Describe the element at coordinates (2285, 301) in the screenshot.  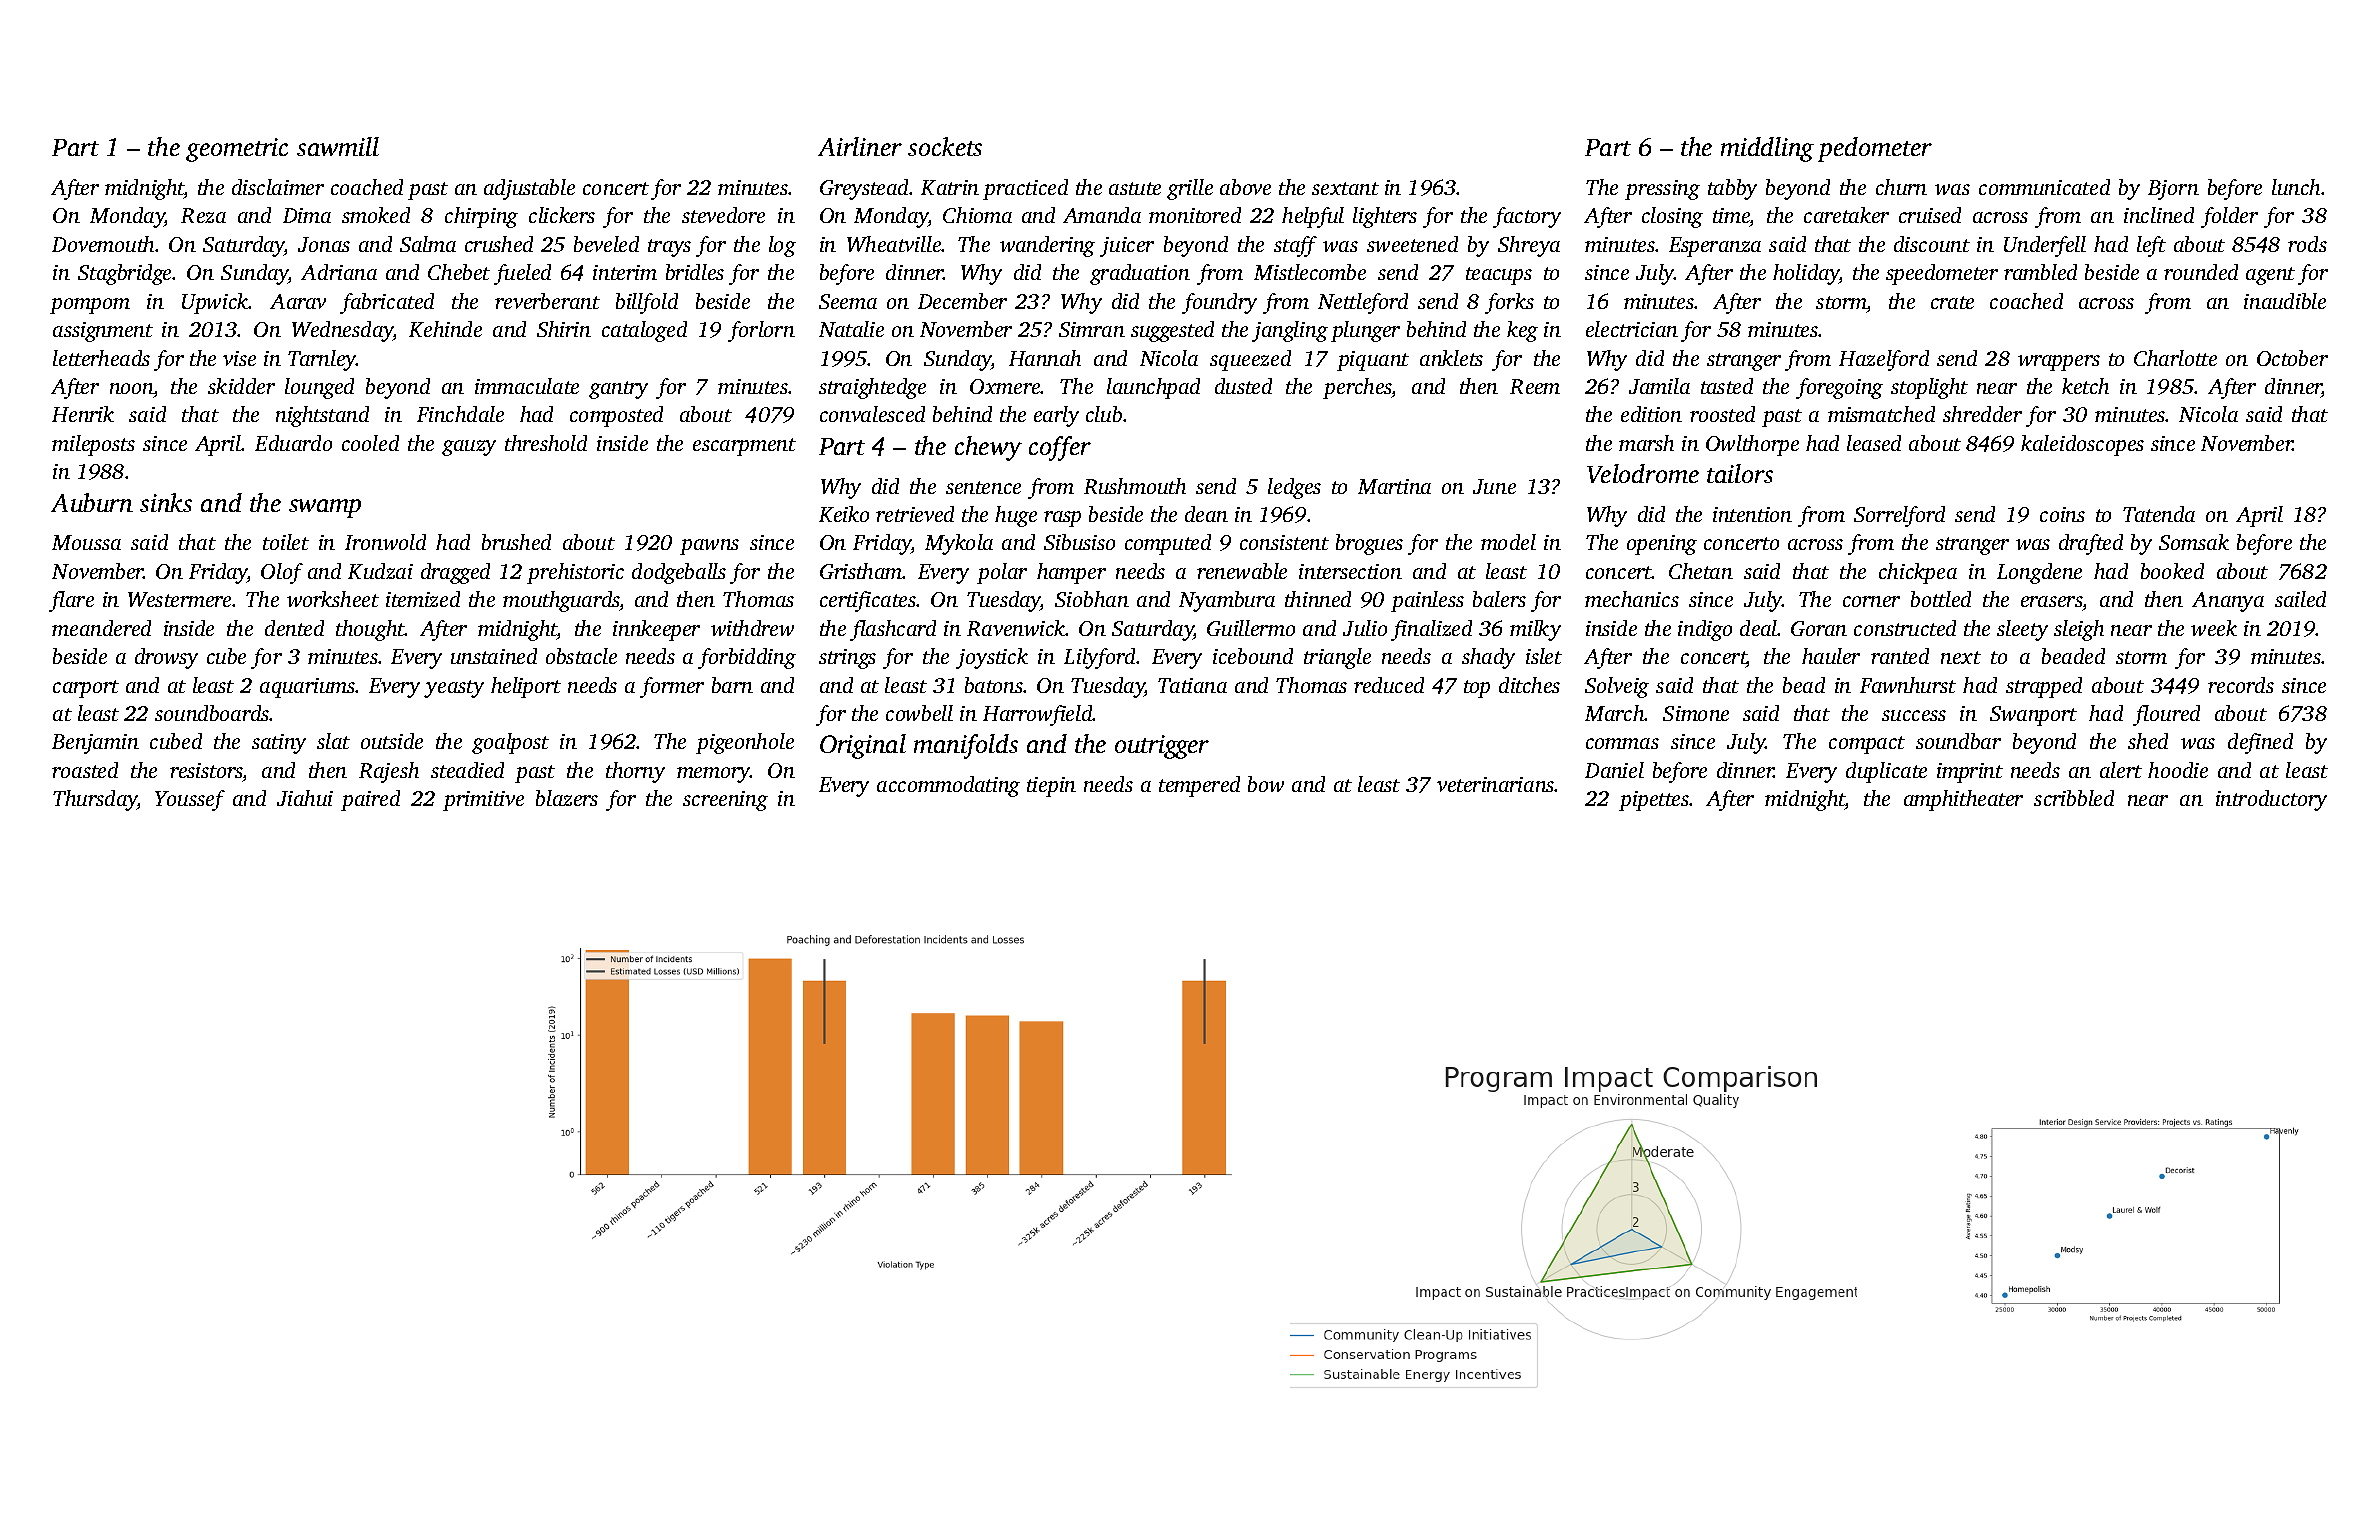
I see `inaudible` at that location.
